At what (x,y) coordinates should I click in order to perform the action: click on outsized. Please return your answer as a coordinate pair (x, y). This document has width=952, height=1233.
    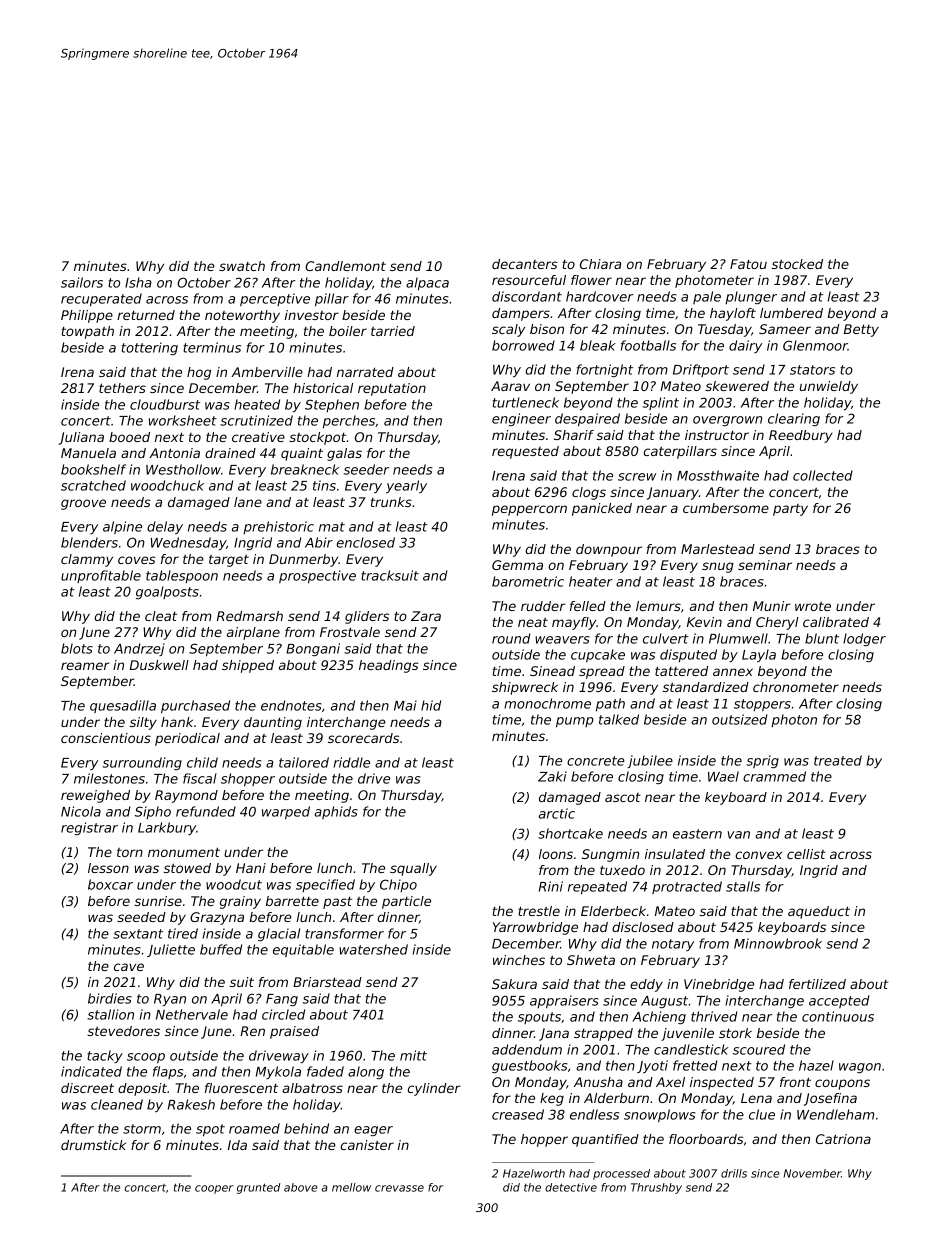
    Looking at the image, I should click on (739, 719).
